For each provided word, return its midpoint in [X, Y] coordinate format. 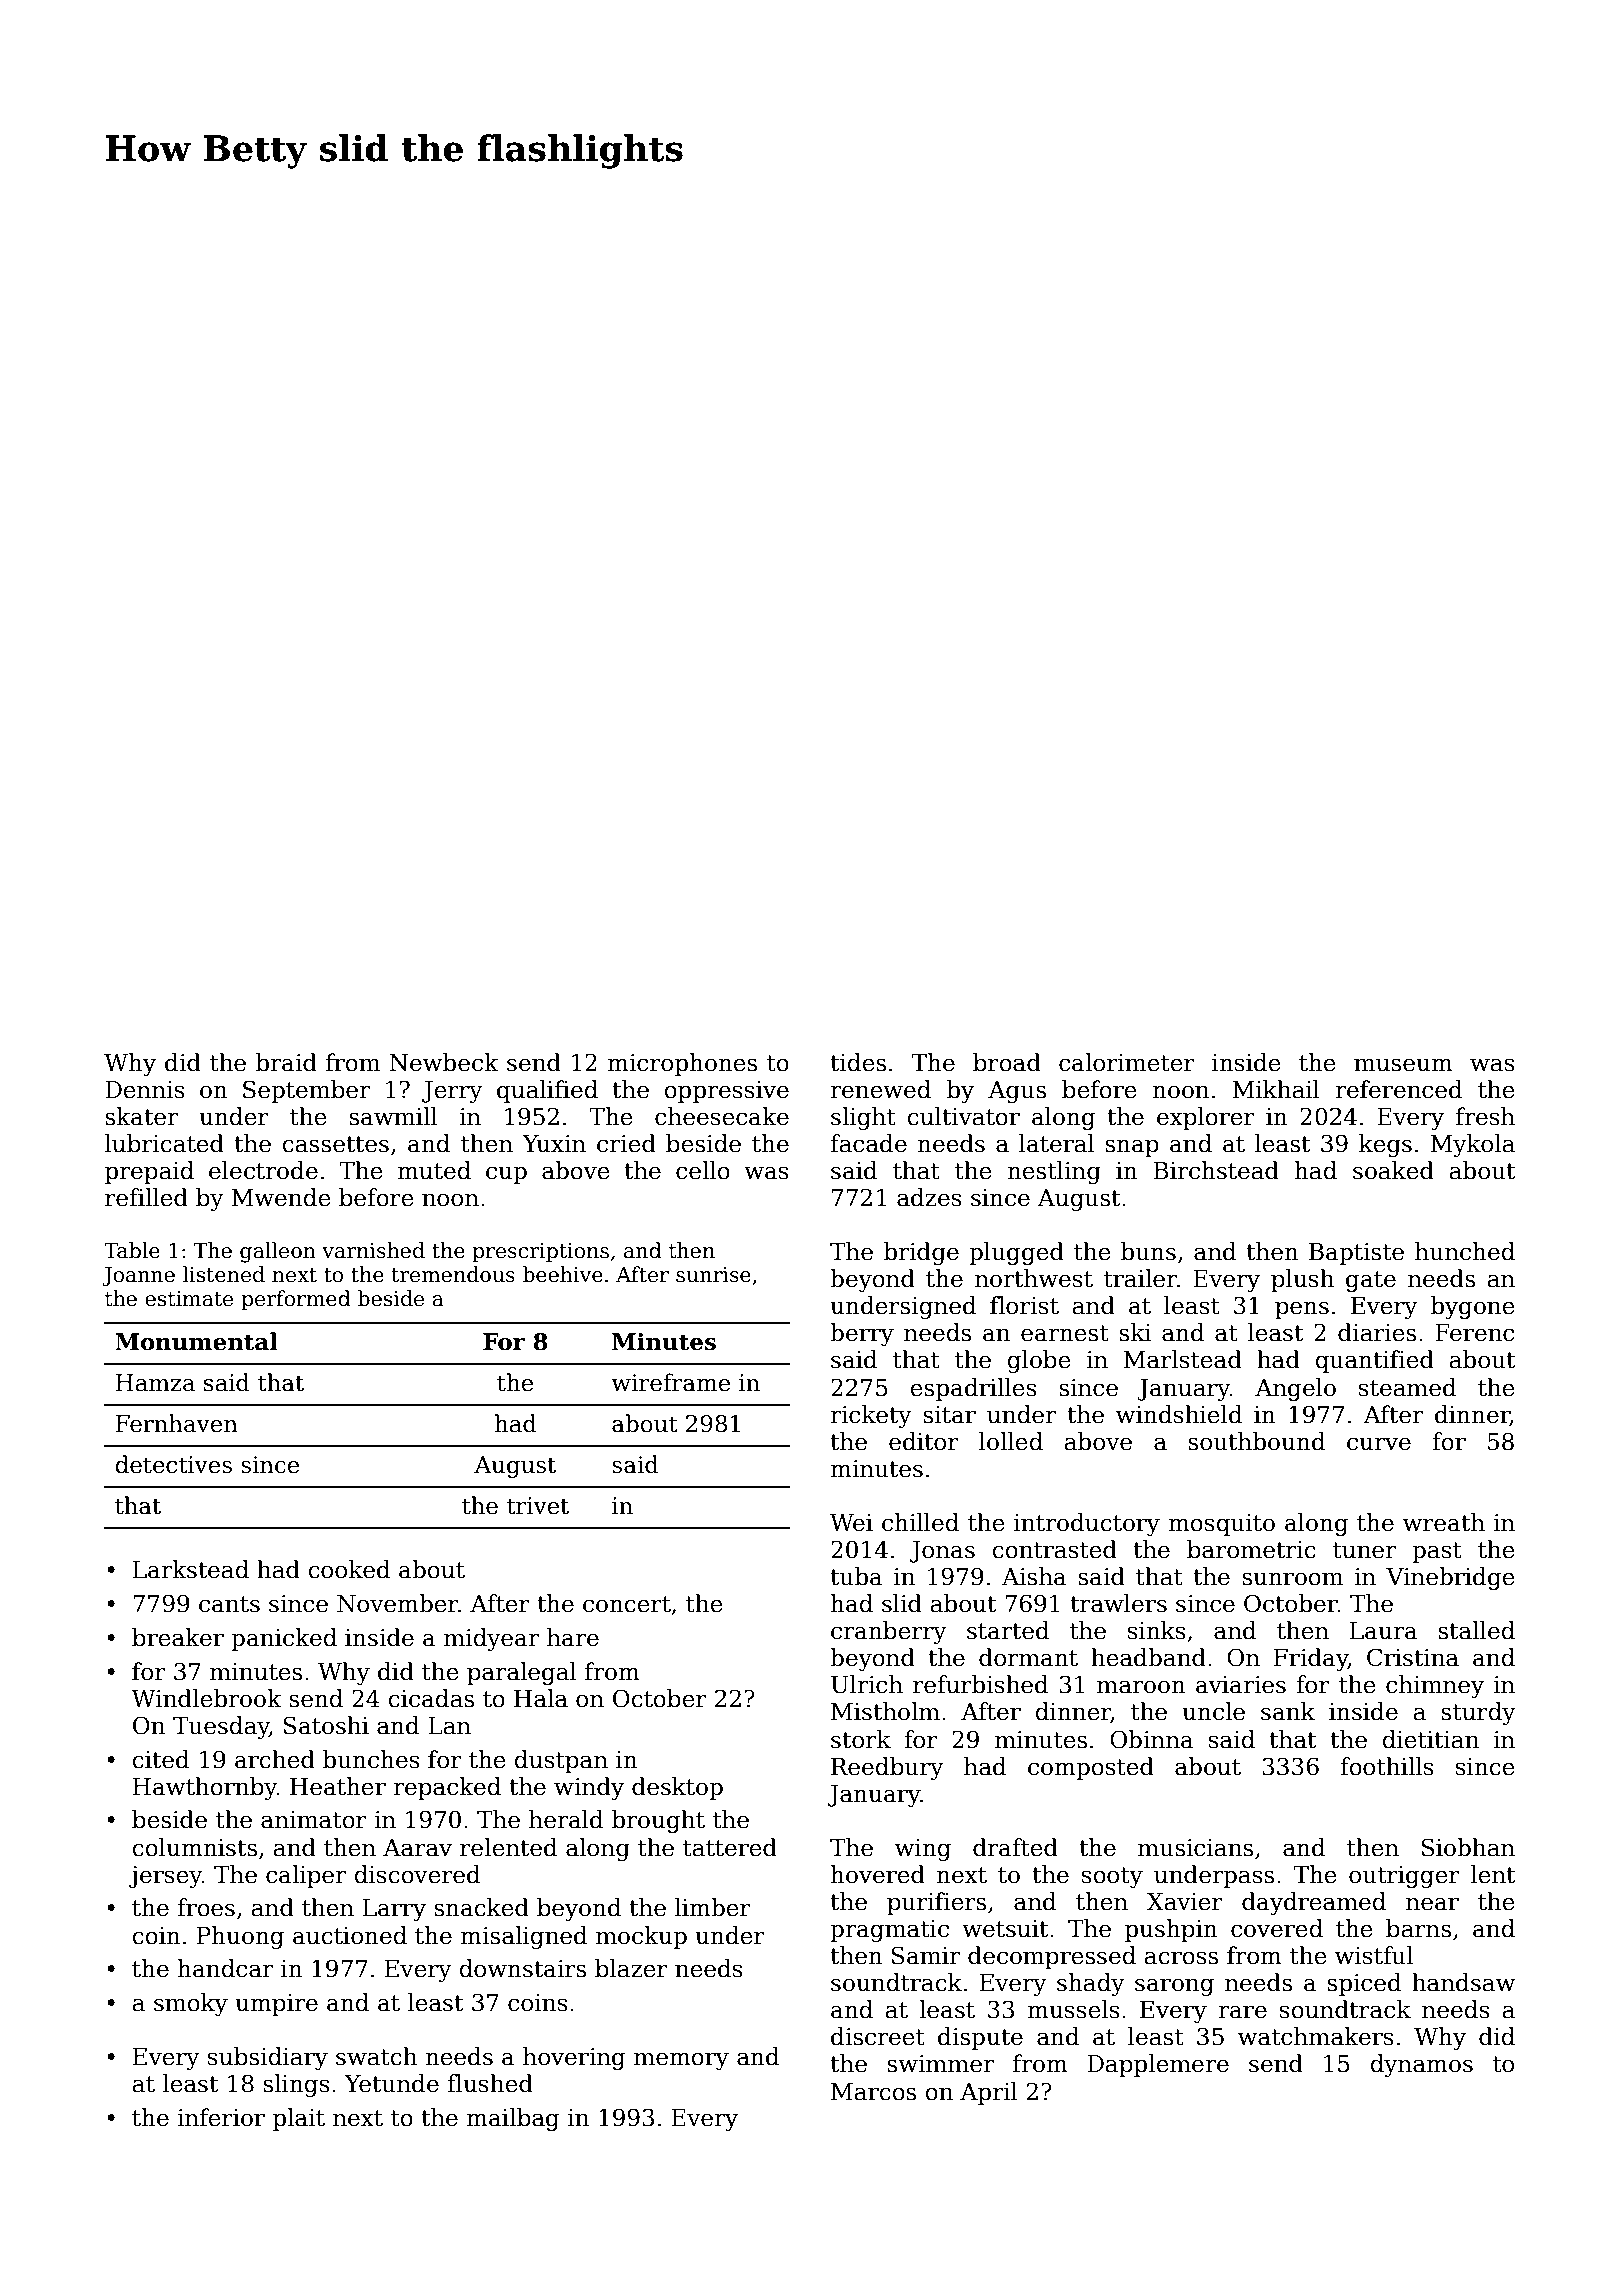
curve [1379, 1444]
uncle [1213, 1711]
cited [160, 1759]
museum [1403, 1065]
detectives [173, 1464]
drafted [1015, 1847]
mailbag [512, 2119]
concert [627, 1604]
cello [703, 1170]
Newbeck [444, 1062]
